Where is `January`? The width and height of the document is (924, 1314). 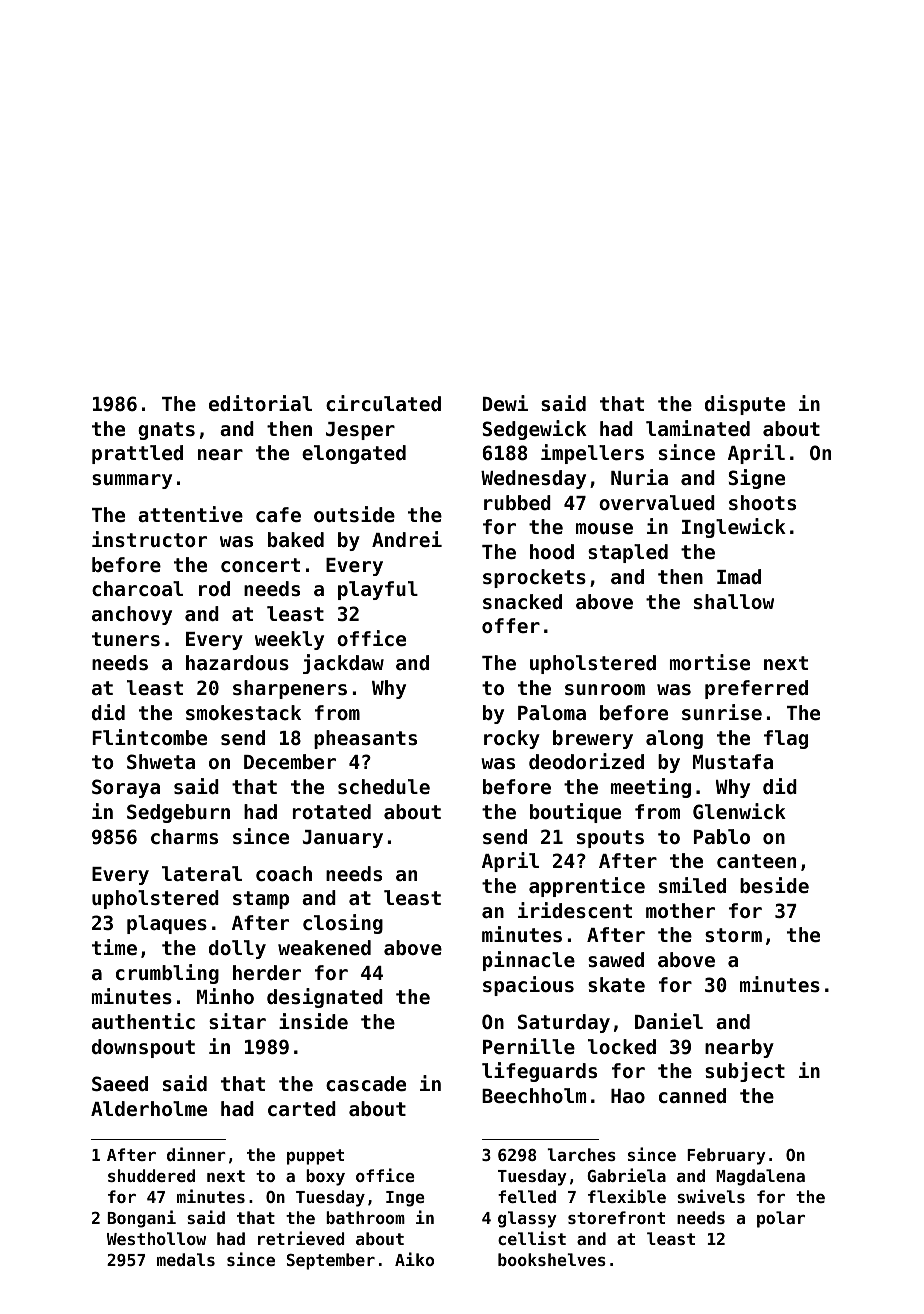 January is located at coordinates (343, 839).
